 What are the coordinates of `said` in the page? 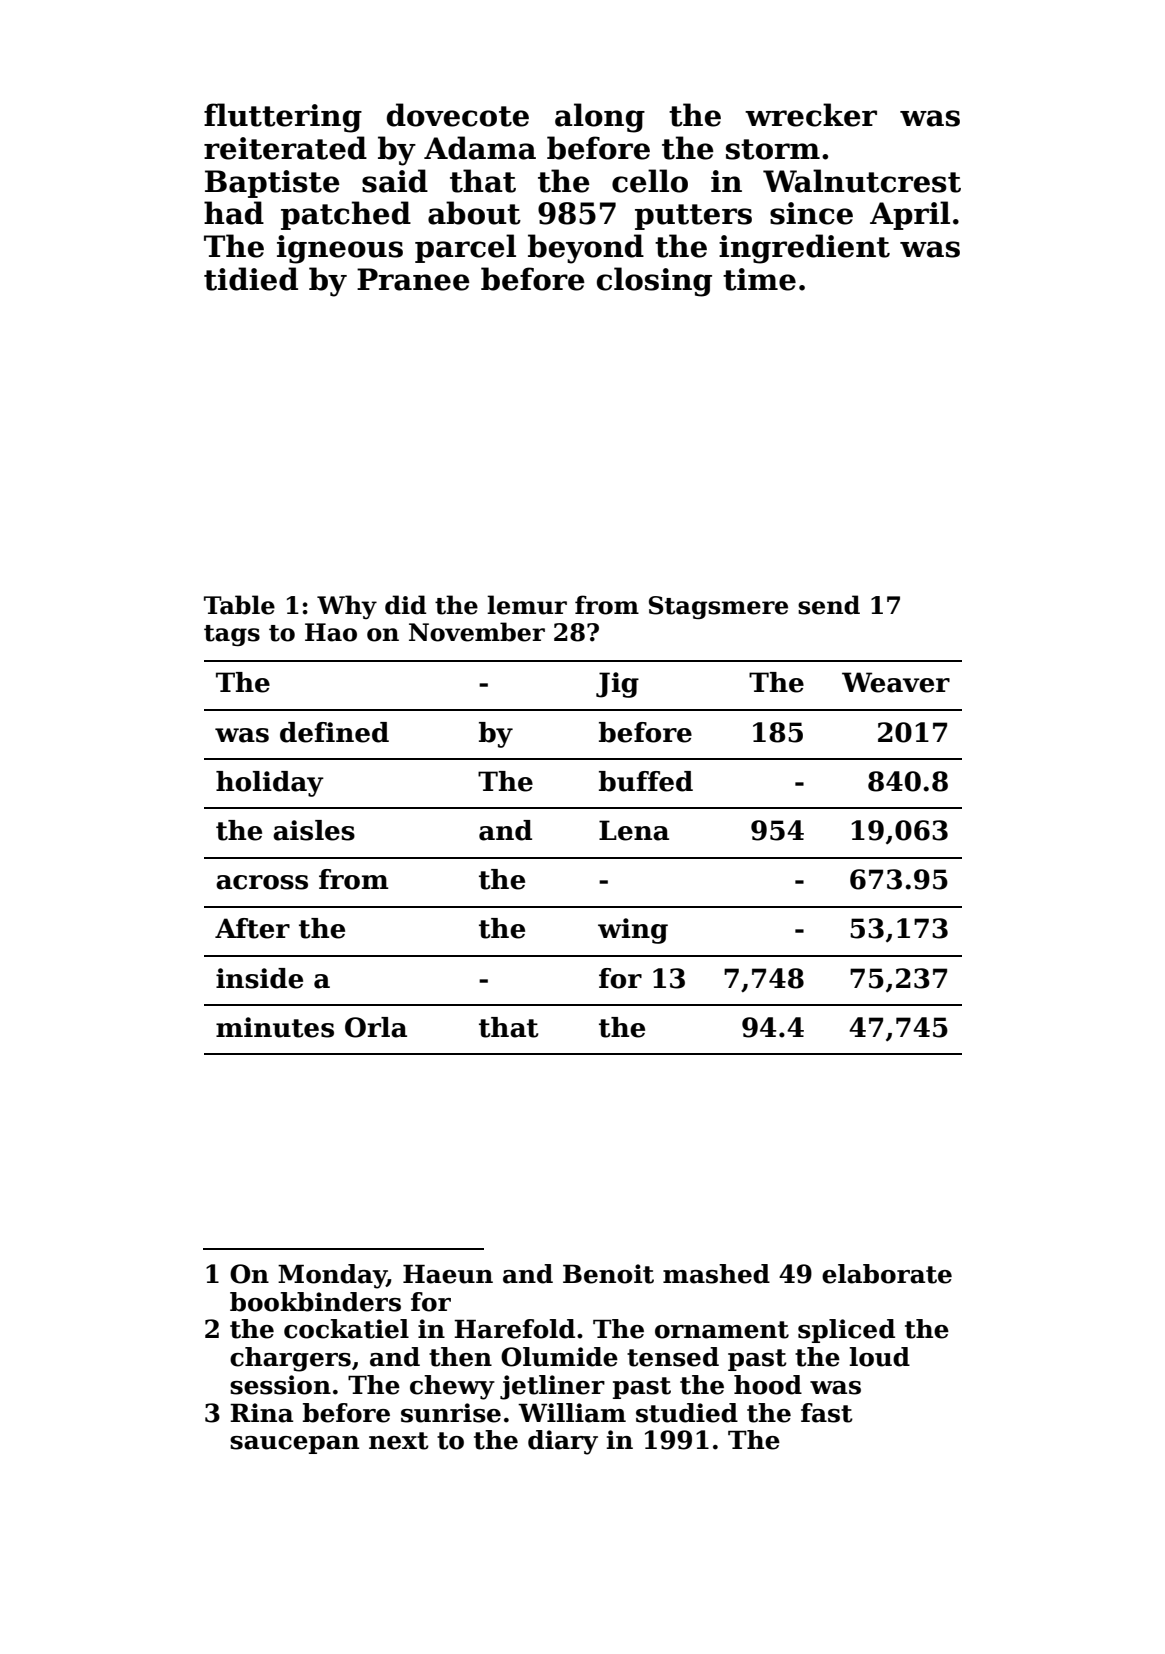 It's located at (395, 181).
